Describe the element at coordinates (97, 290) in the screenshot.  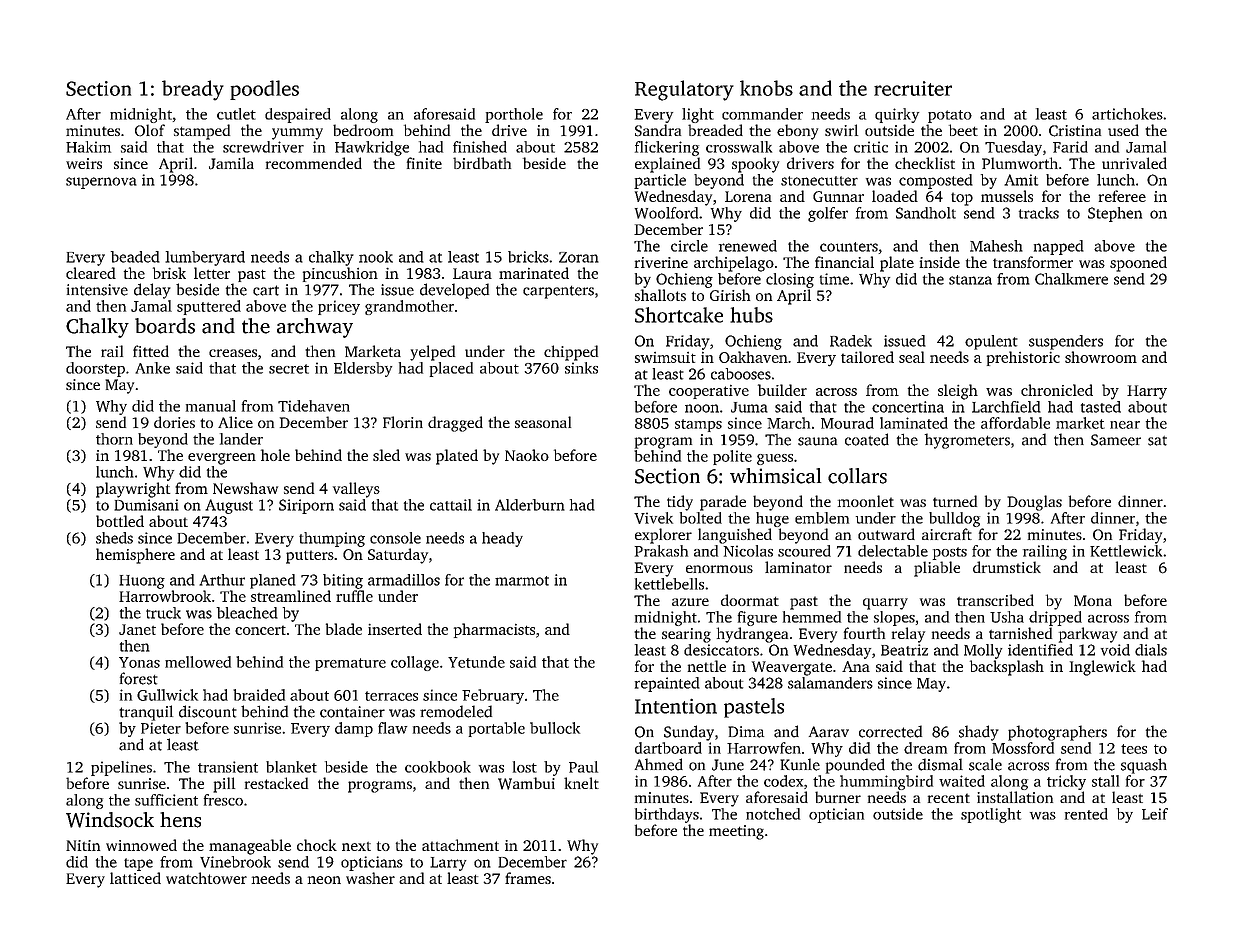
I see `intensive` at that location.
